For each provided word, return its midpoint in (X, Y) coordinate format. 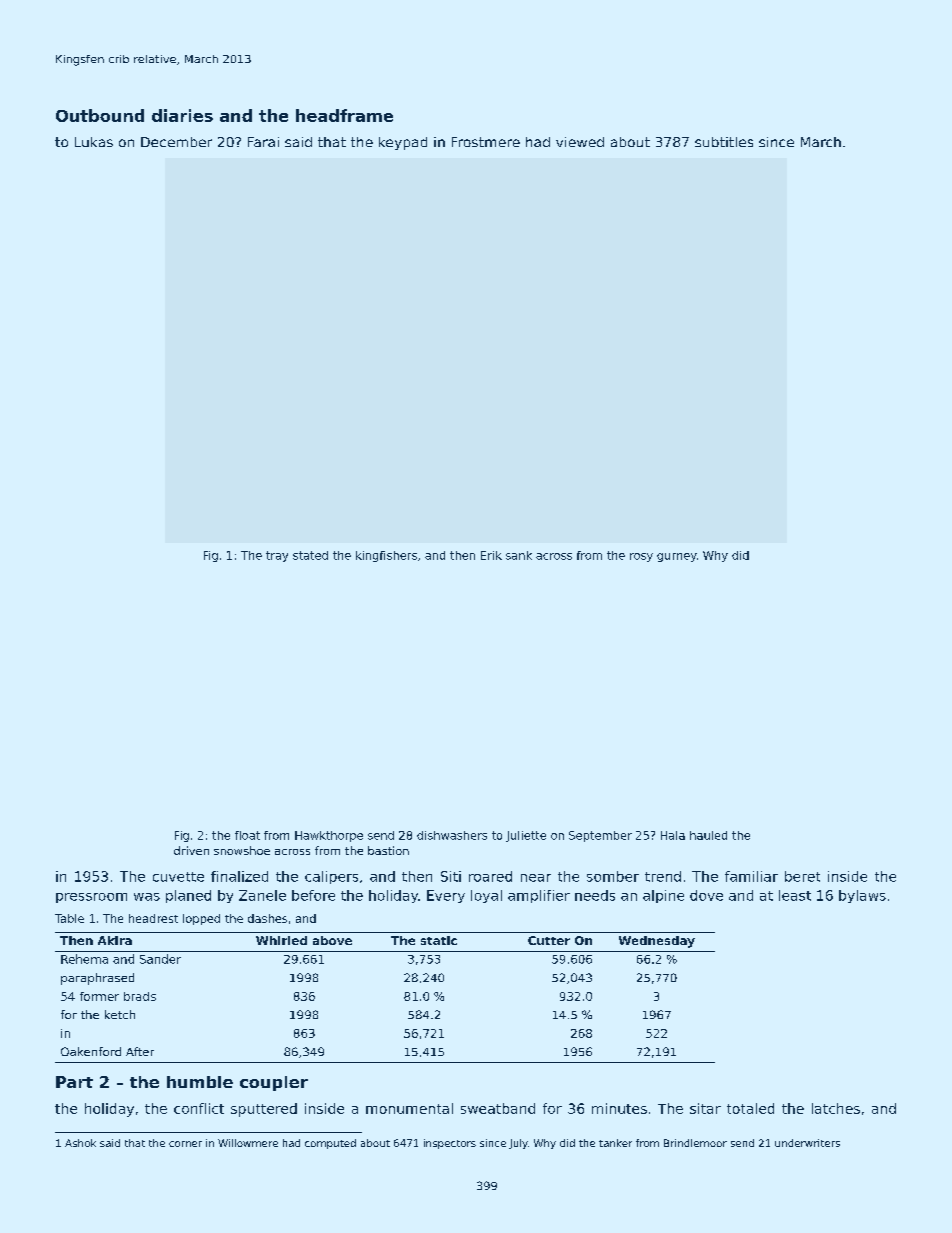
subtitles (724, 142)
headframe (344, 115)
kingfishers (386, 556)
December (176, 142)
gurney (677, 557)
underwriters (807, 1143)
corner (185, 1144)
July (518, 1144)
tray (277, 556)
